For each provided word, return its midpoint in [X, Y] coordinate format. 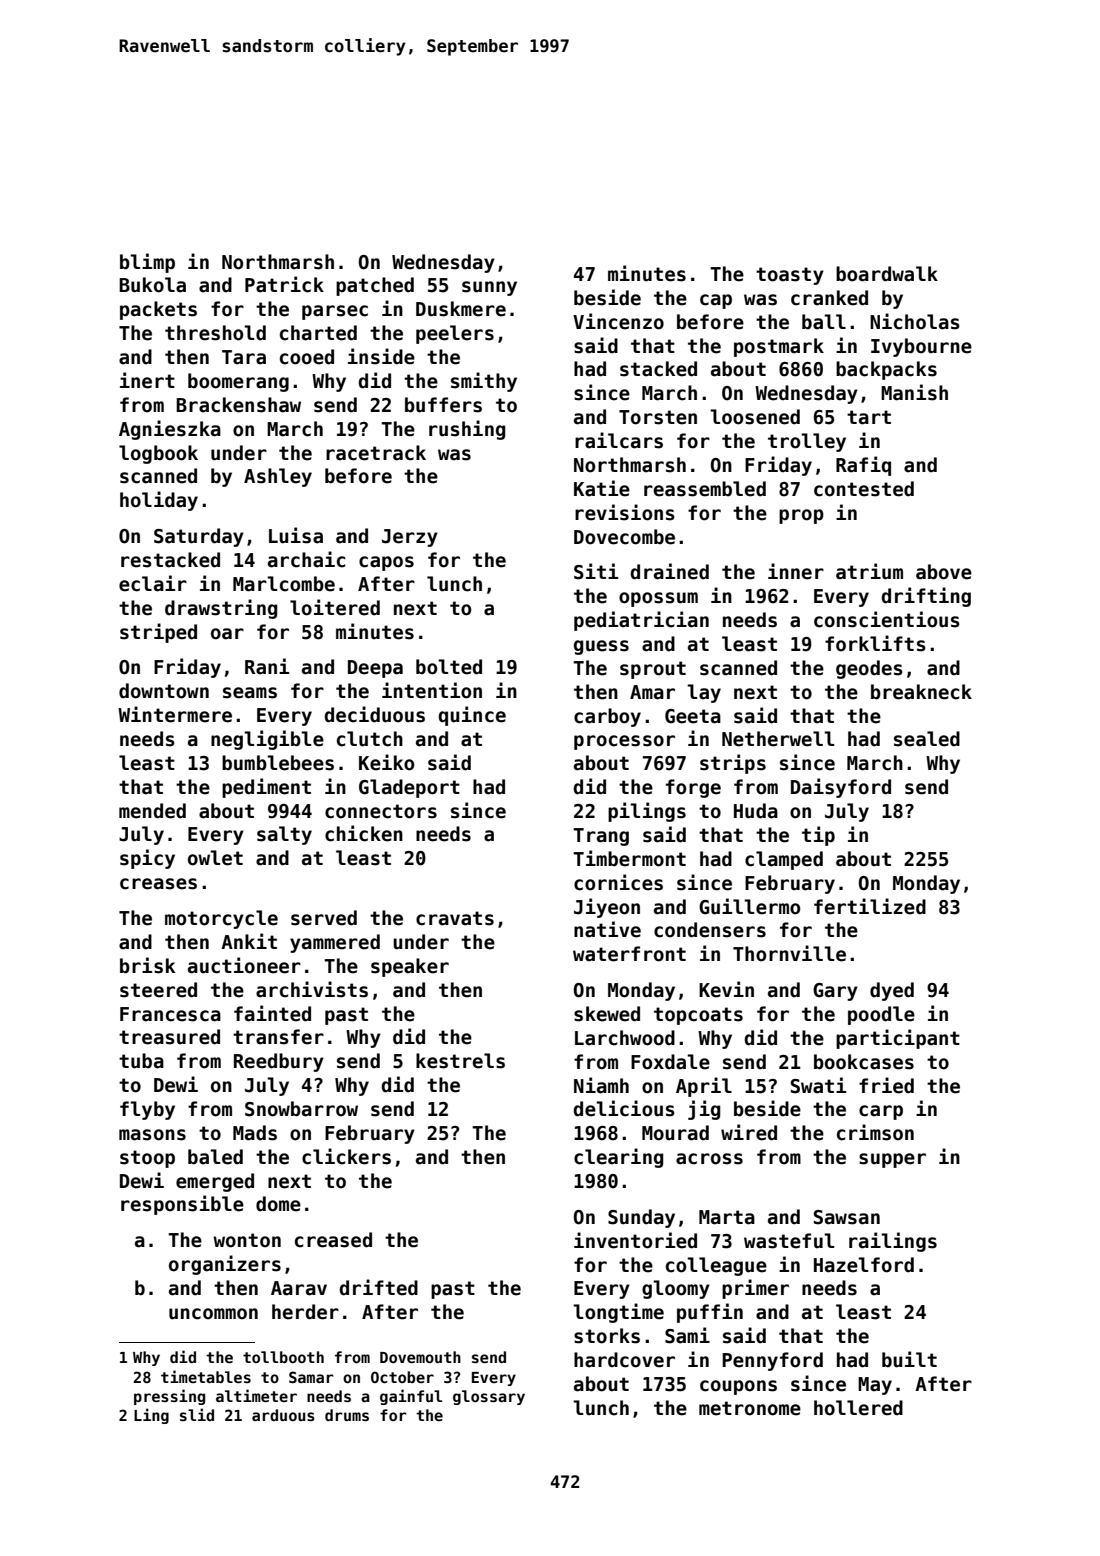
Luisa [296, 535]
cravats [455, 918]
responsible [182, 1205]
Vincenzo [618, 321]
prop [801, 516]
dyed [892, 991]
